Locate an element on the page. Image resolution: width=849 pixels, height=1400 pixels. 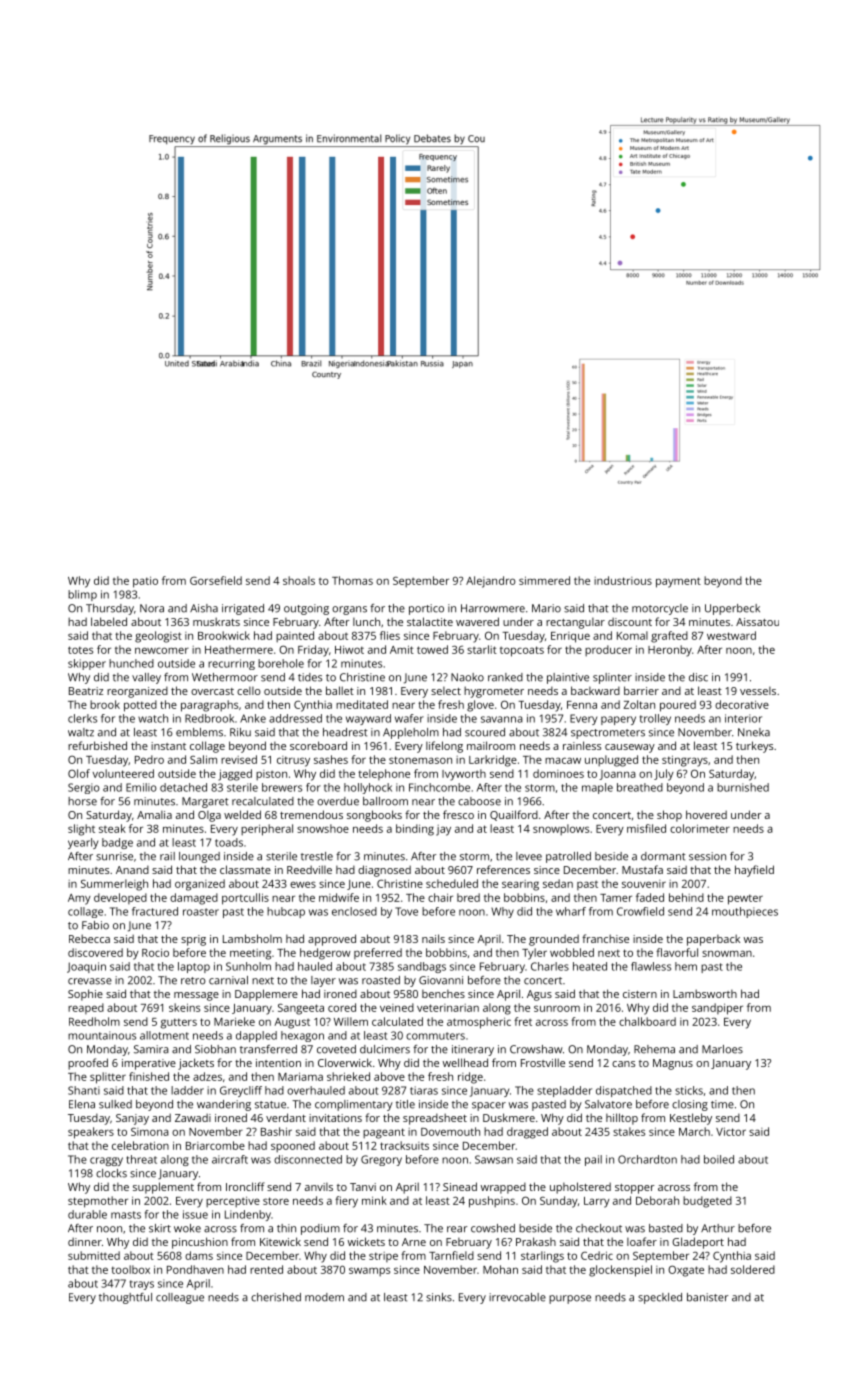
session is located at coordinates (707, 856).
